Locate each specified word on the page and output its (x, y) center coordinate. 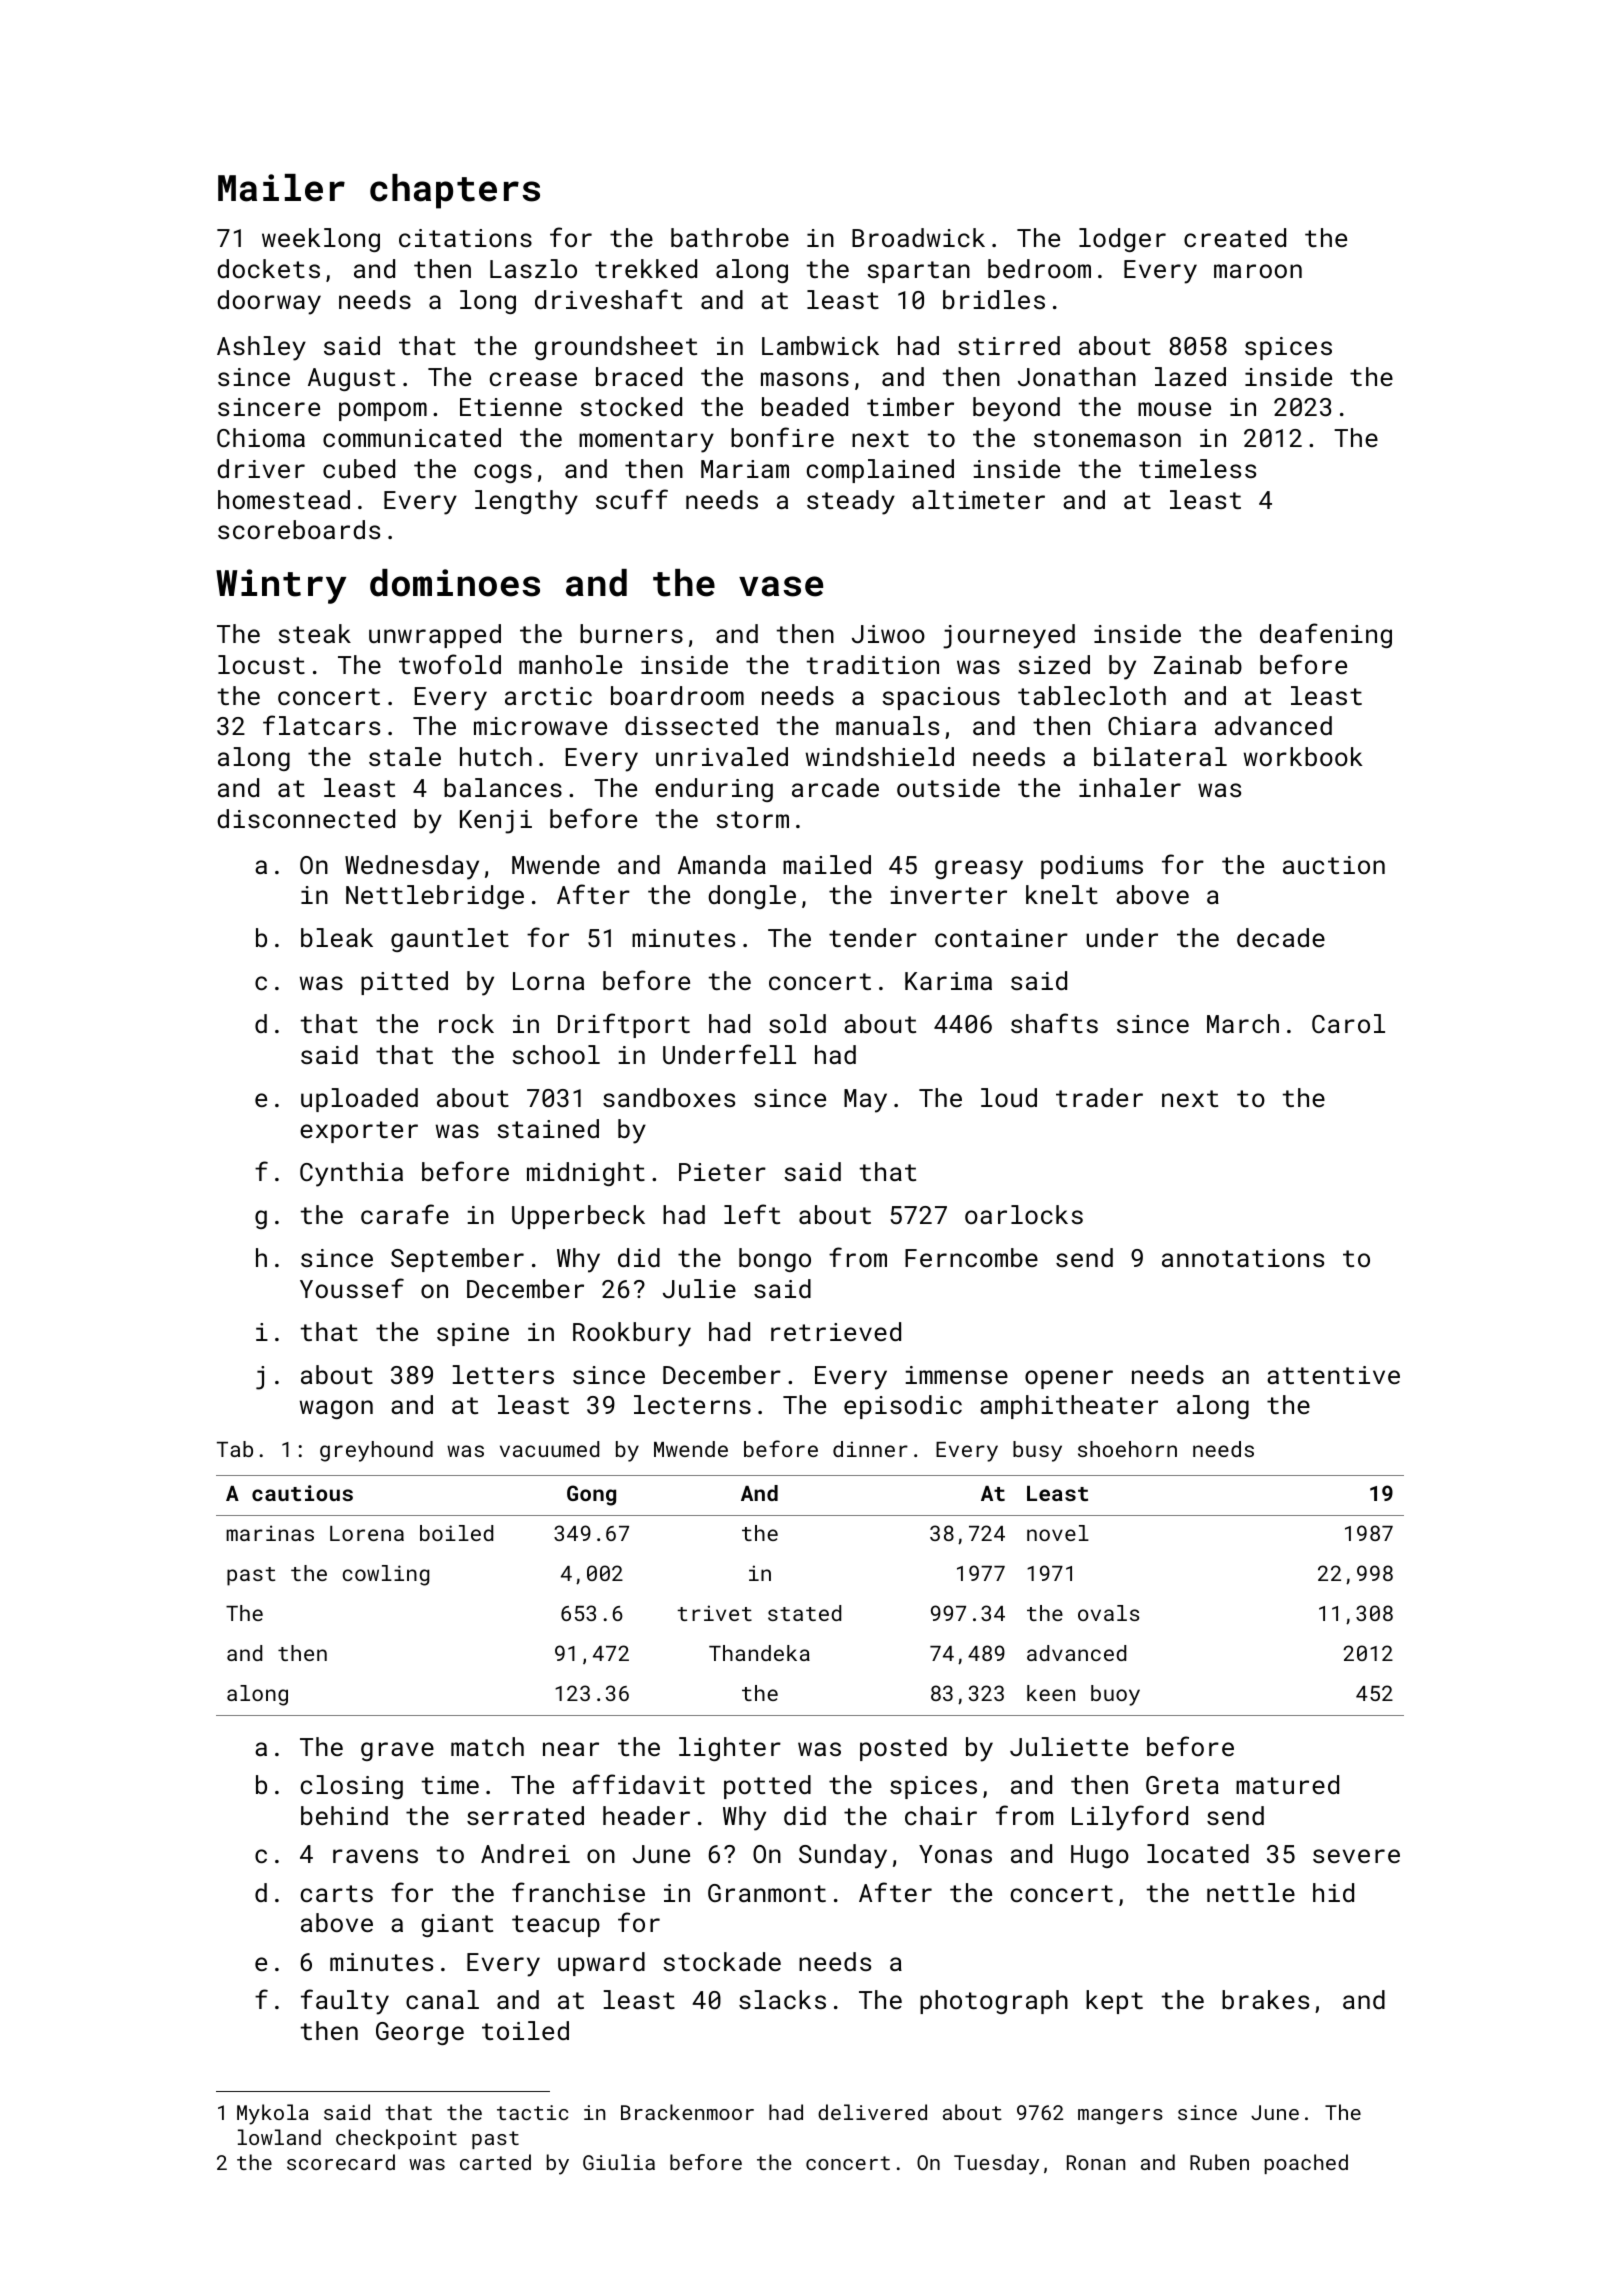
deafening (1326, 635)
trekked (646, 268)
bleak (337, 937)
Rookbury (632, 1334)
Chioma (261, 437)
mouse (1174, 409)
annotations (1243, 1258)
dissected (691, 725)
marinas (270, 1533)
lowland (279, 2137)
